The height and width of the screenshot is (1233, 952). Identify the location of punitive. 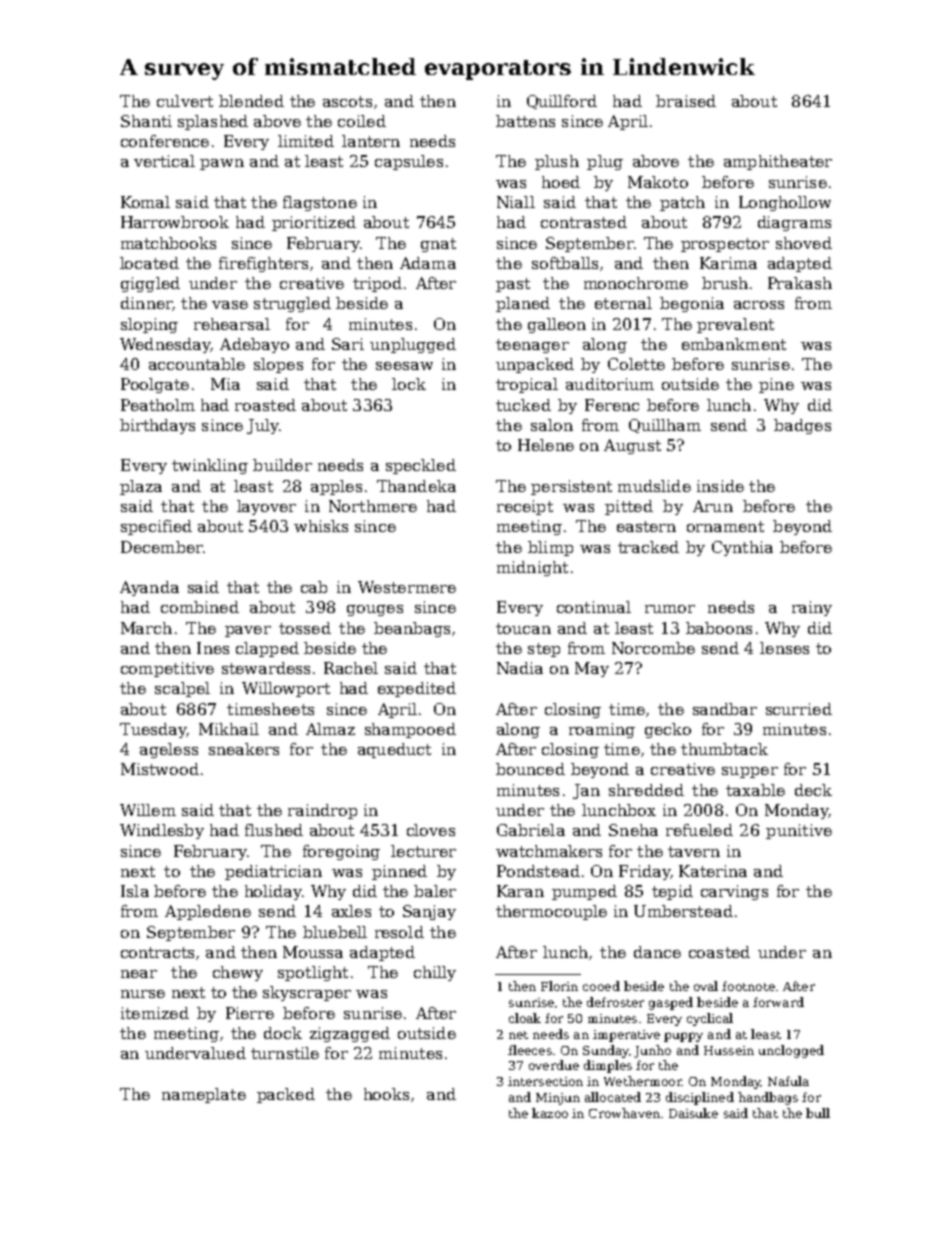
(799, 831).
